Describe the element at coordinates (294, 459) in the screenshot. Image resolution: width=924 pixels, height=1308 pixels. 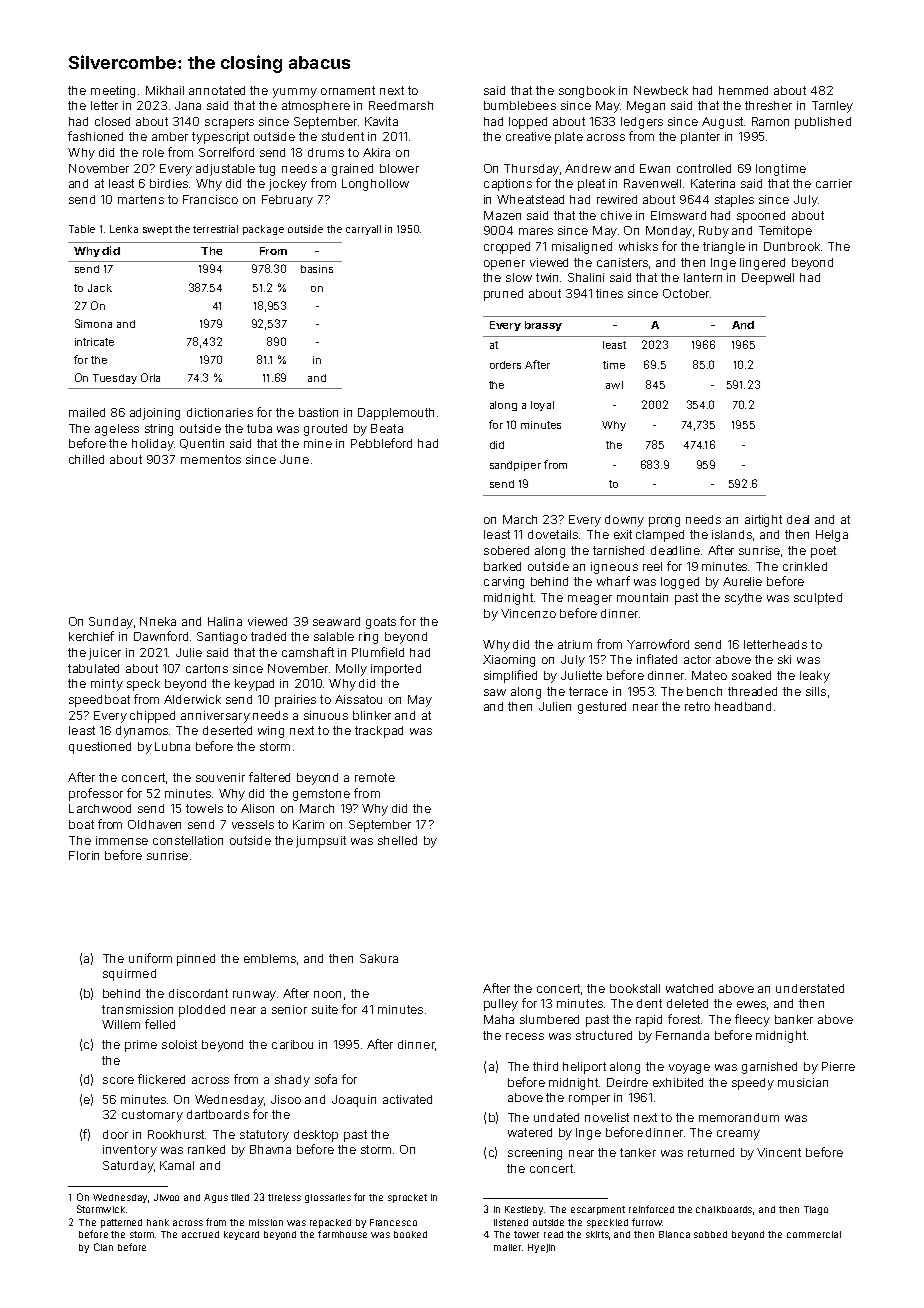
I see `June` at that location.
